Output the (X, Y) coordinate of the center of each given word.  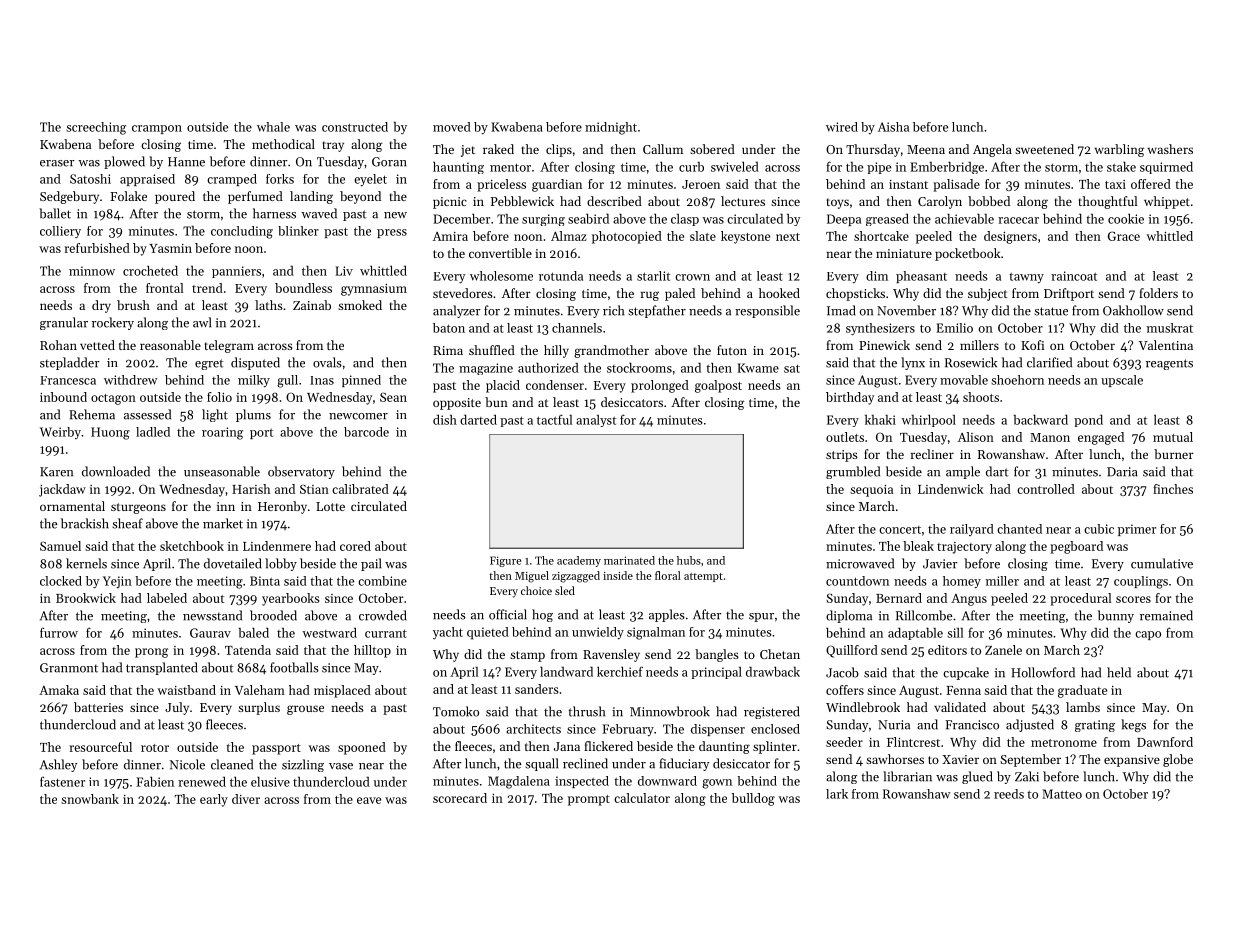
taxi (1115, 184)
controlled (1046, 489)
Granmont (69, 668)
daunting (724, 747)
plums (253, 415)
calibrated (360, 489)
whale (273, 127)
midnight (611, 128)
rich (613, 310)
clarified (1049, 362)
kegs (1133, 725)
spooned (362, 748)
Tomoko (456, 711)
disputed (255, 363)
